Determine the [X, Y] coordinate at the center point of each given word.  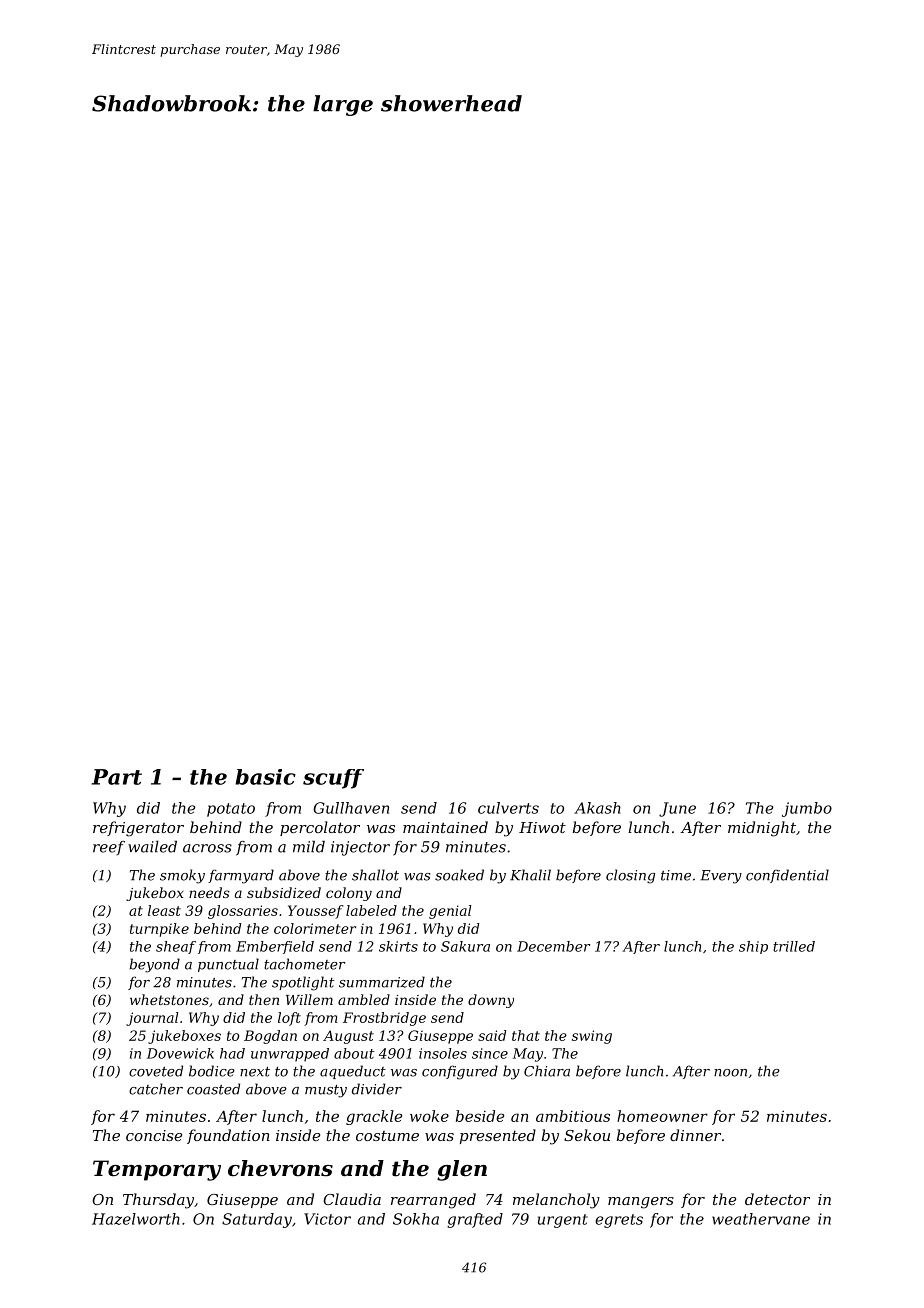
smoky [182, 876]
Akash [597, 808]
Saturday [257, 1220]
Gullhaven [351, 808]
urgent [563, 1221]
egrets [619, 1221]
